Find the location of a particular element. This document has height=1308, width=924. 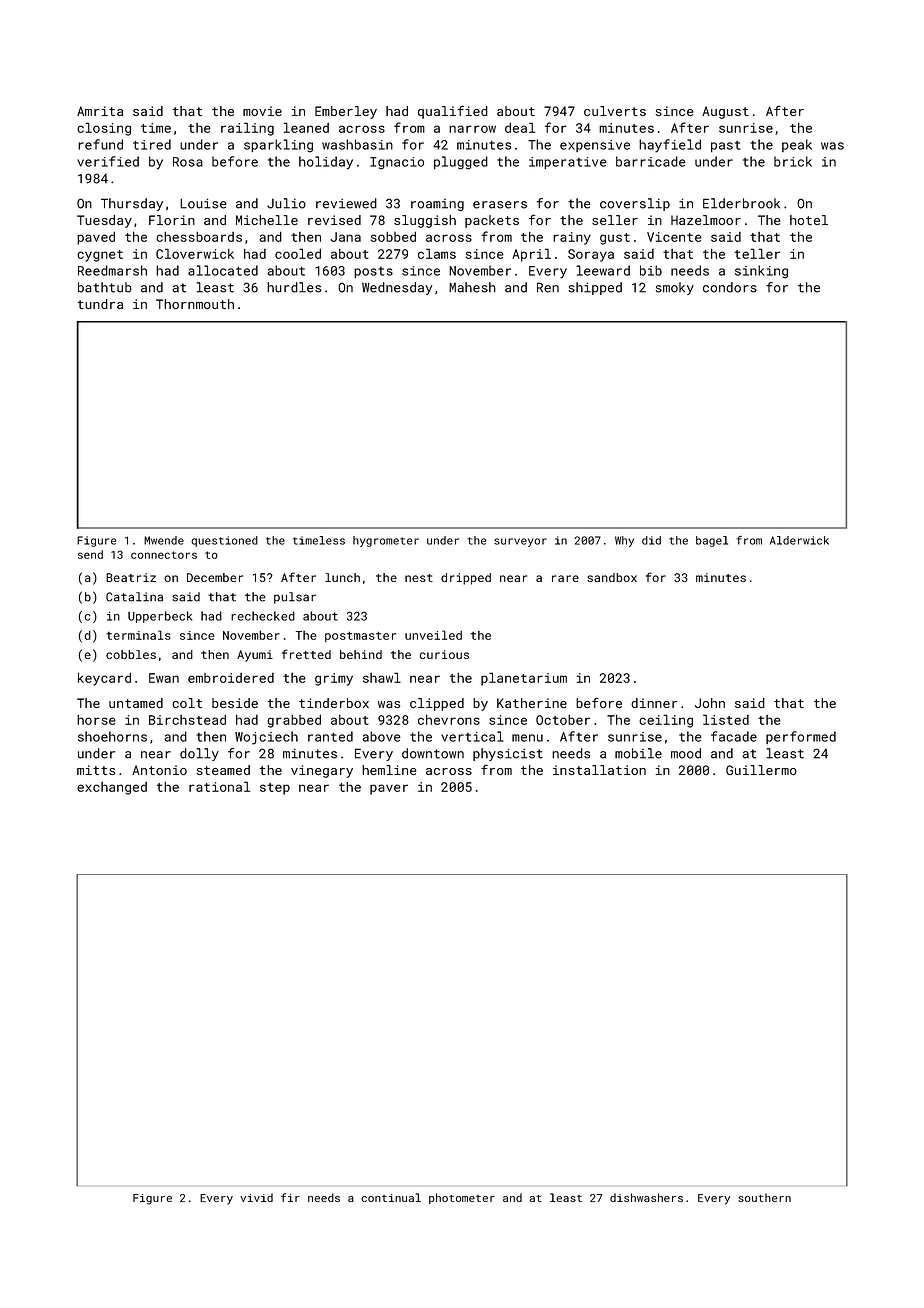

performed is located at coordinates (801, 737).
